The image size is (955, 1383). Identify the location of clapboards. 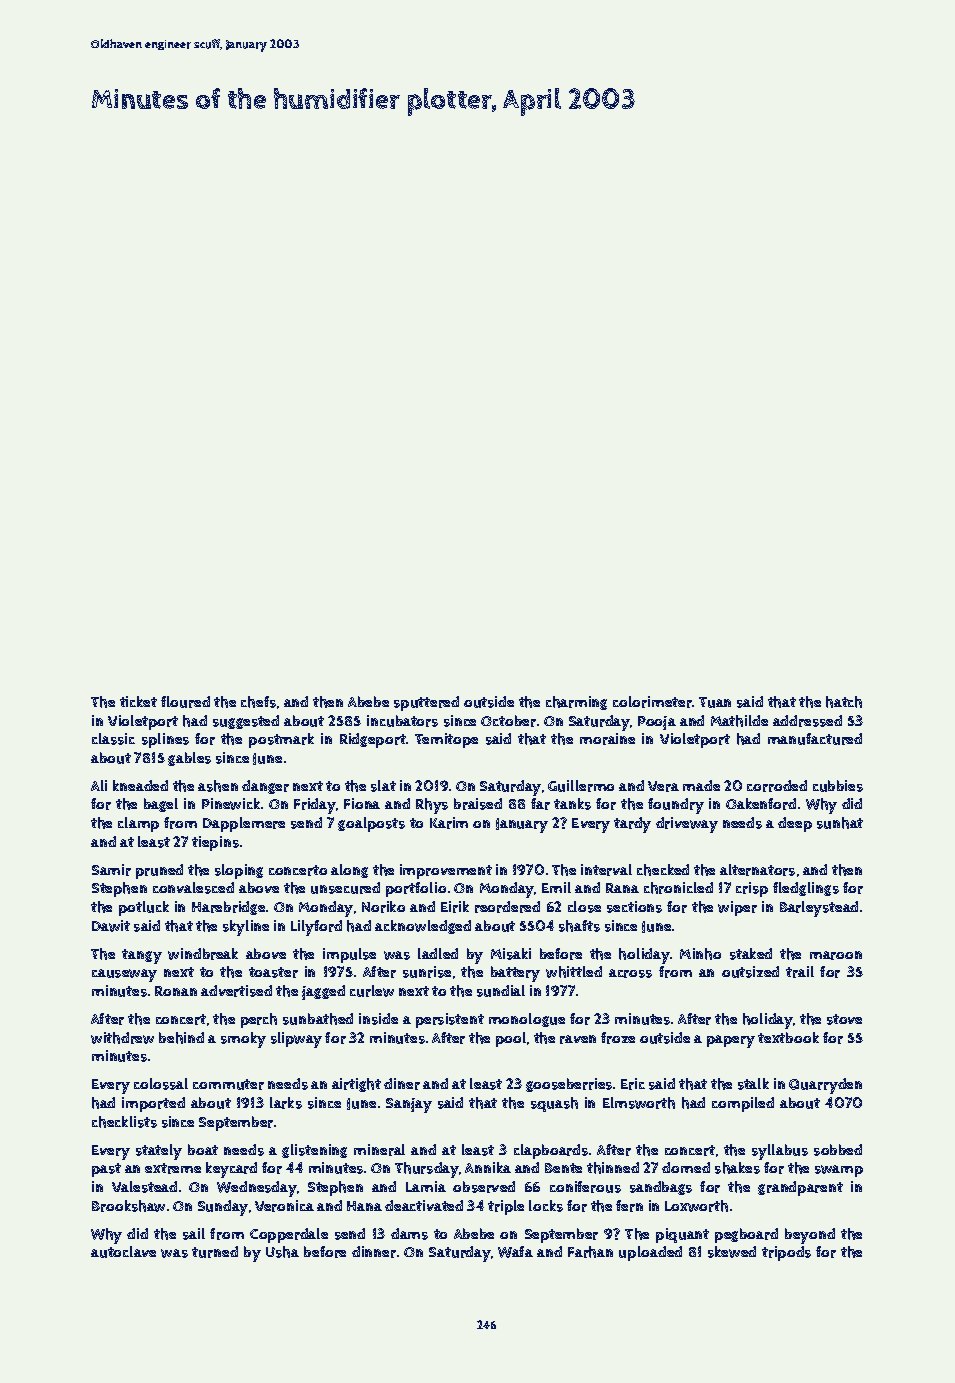
(551, 1151).
